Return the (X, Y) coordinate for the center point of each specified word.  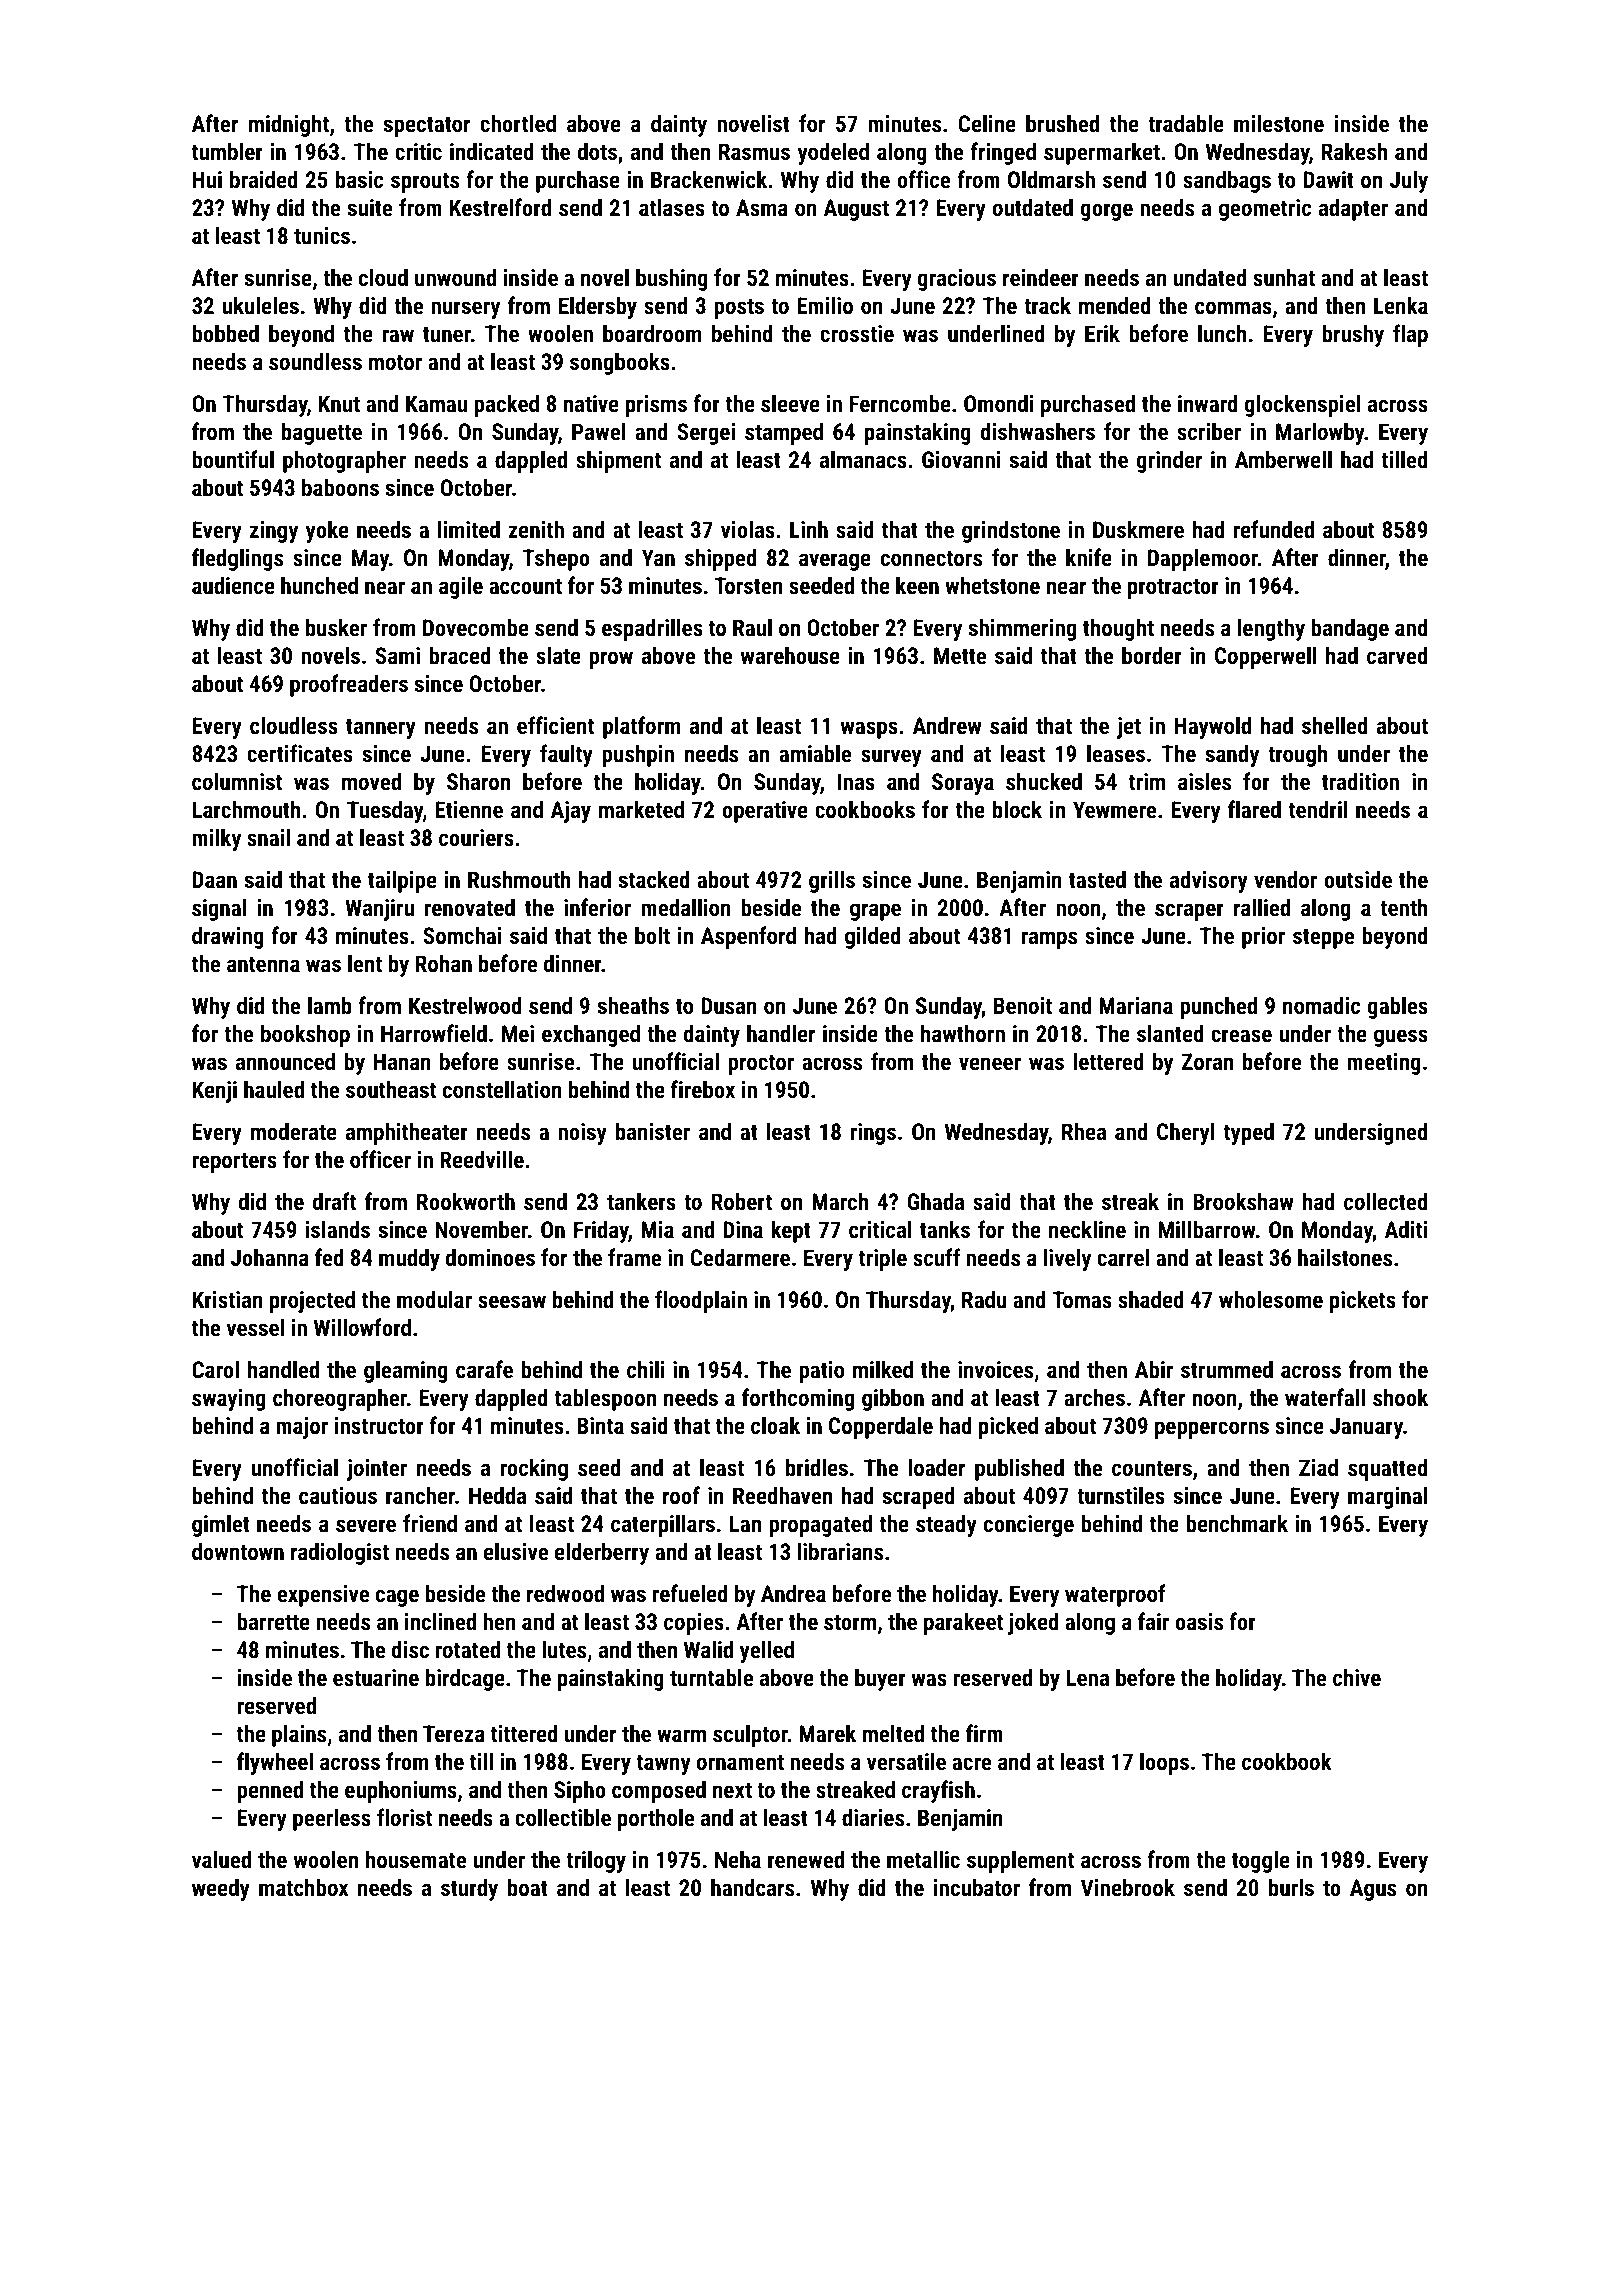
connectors (931, 558)
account (525, 586)
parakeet (963, 1623)
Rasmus (754, 151)
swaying (228, 1400)
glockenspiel (1303, 405)
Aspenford (748, 937)
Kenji (215, 1092)
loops (1164, 1763)
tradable (1186, 123)
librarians (840, 1551)
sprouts (425, 182)
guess (1401, 1038)
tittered (524, 1733)
